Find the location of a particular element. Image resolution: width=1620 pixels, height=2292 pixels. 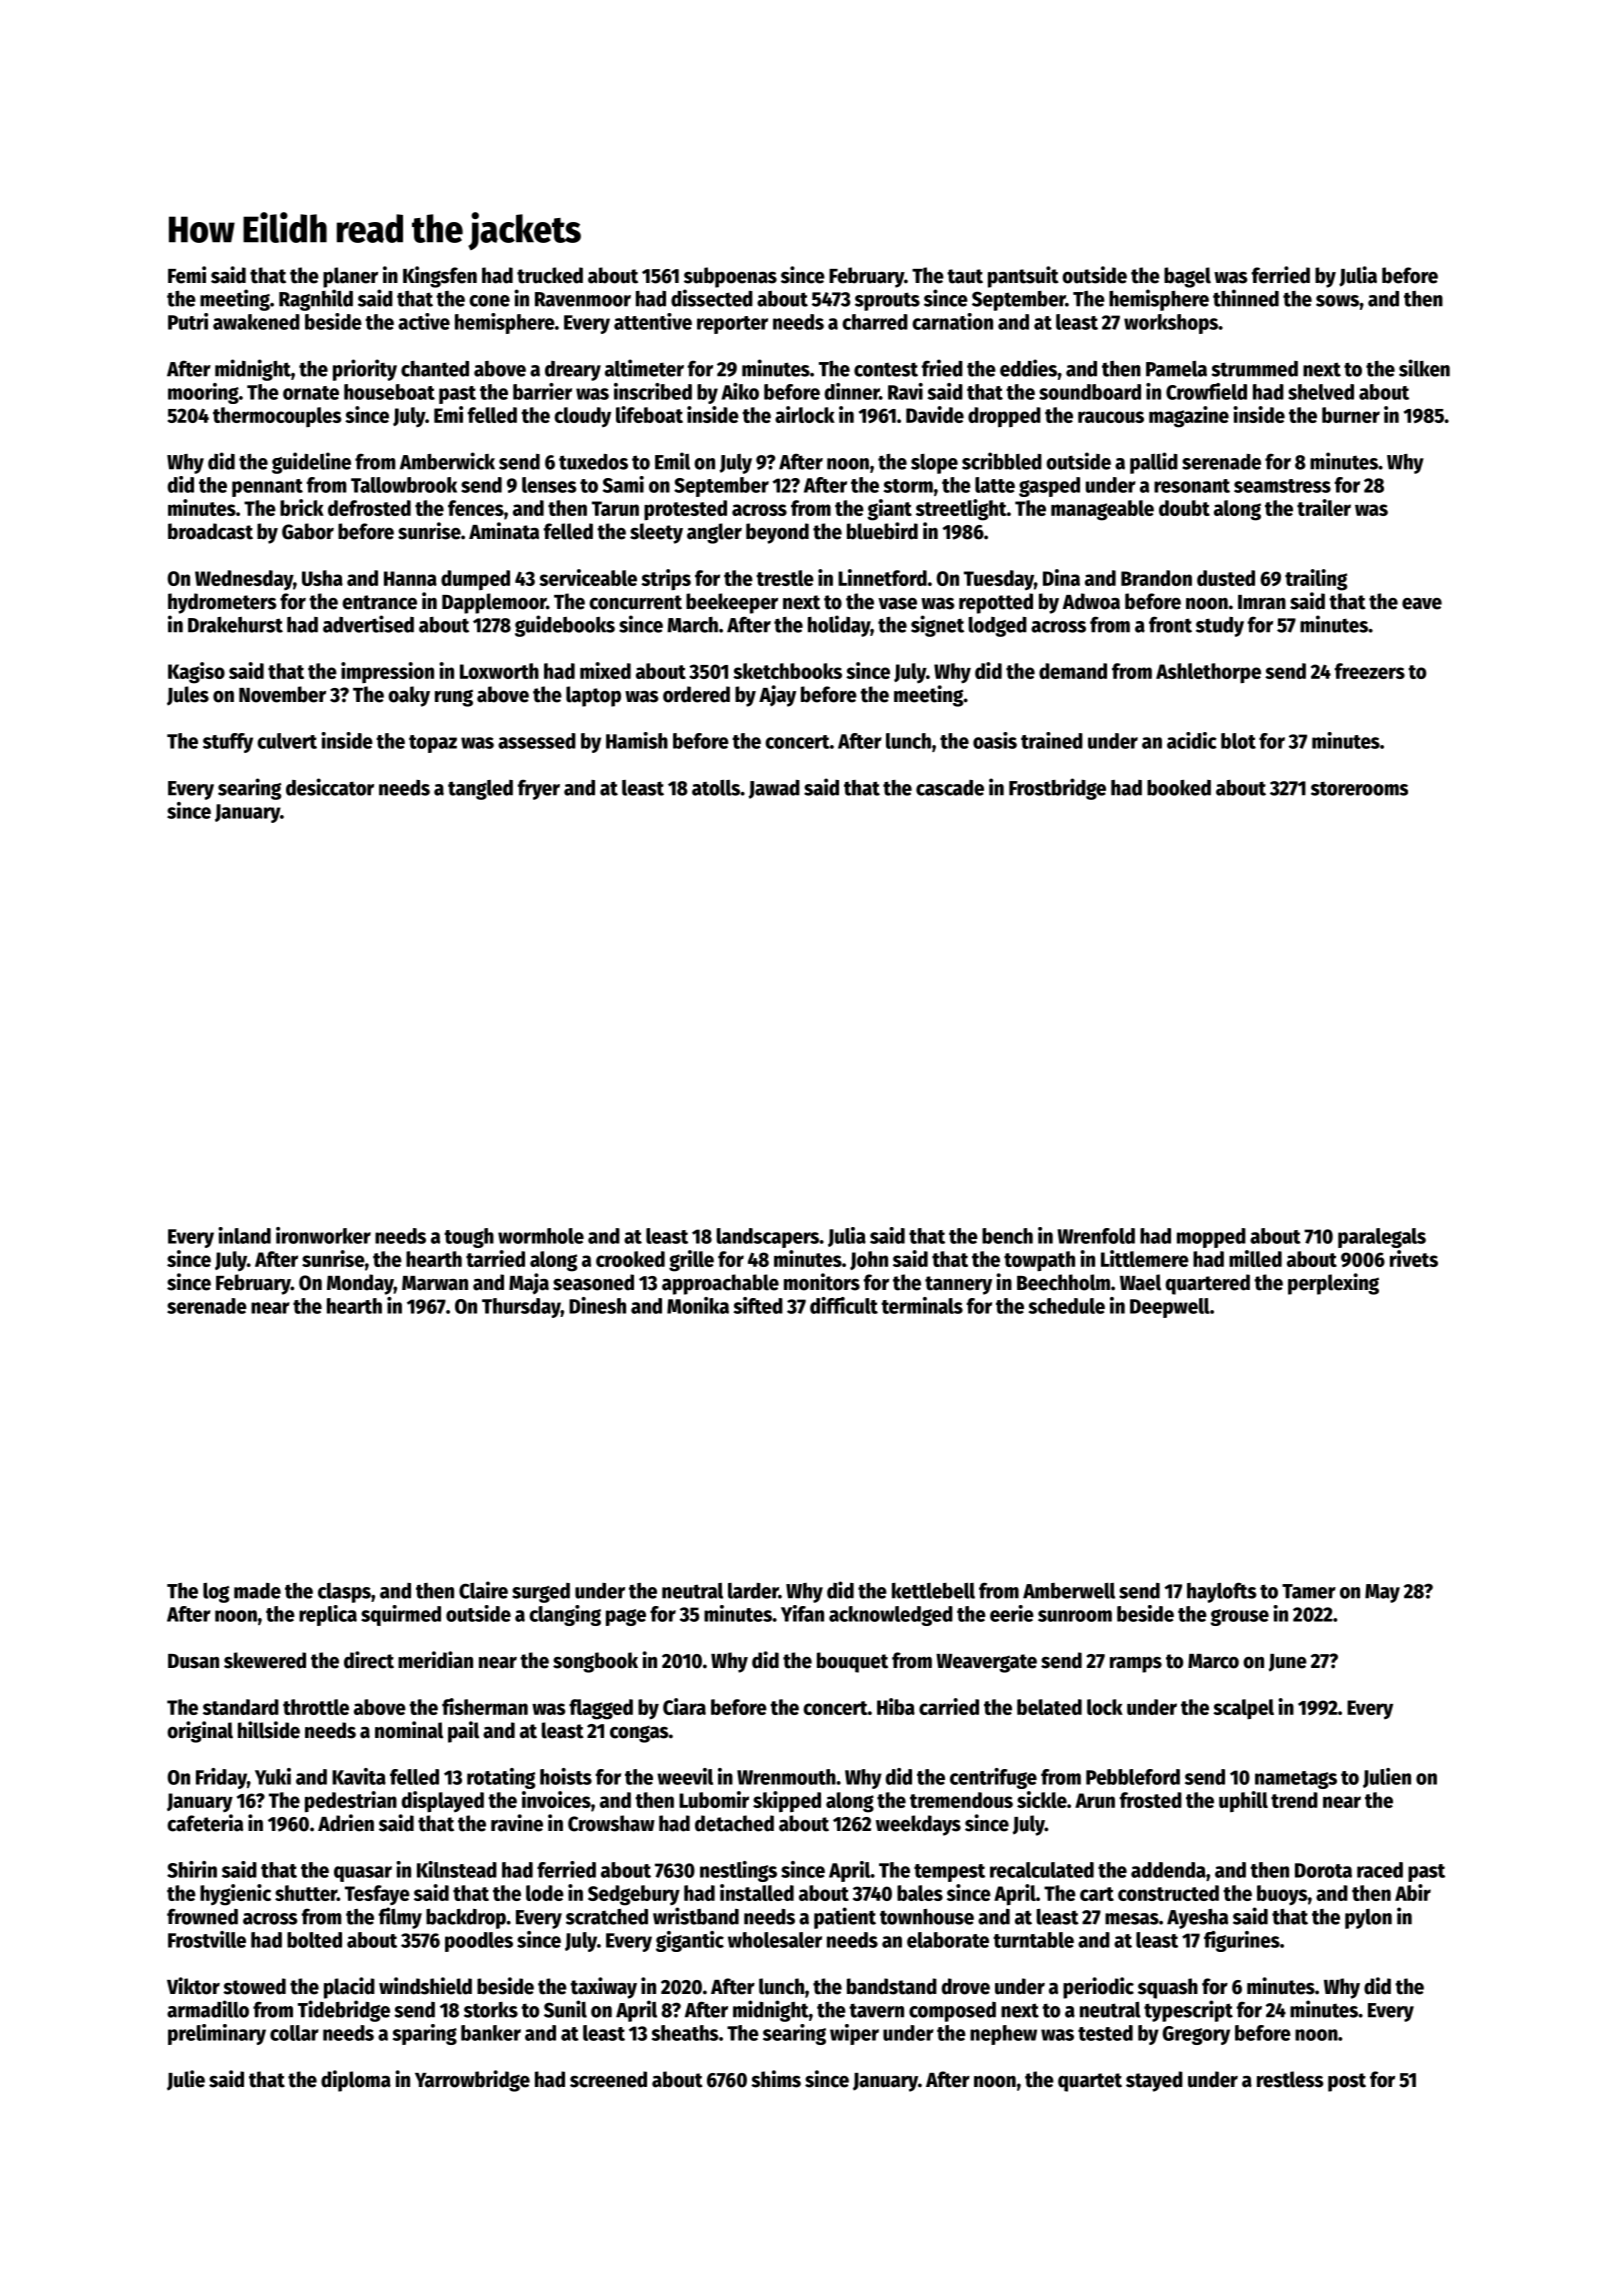

larder is located at coordinates (753, 1591).
